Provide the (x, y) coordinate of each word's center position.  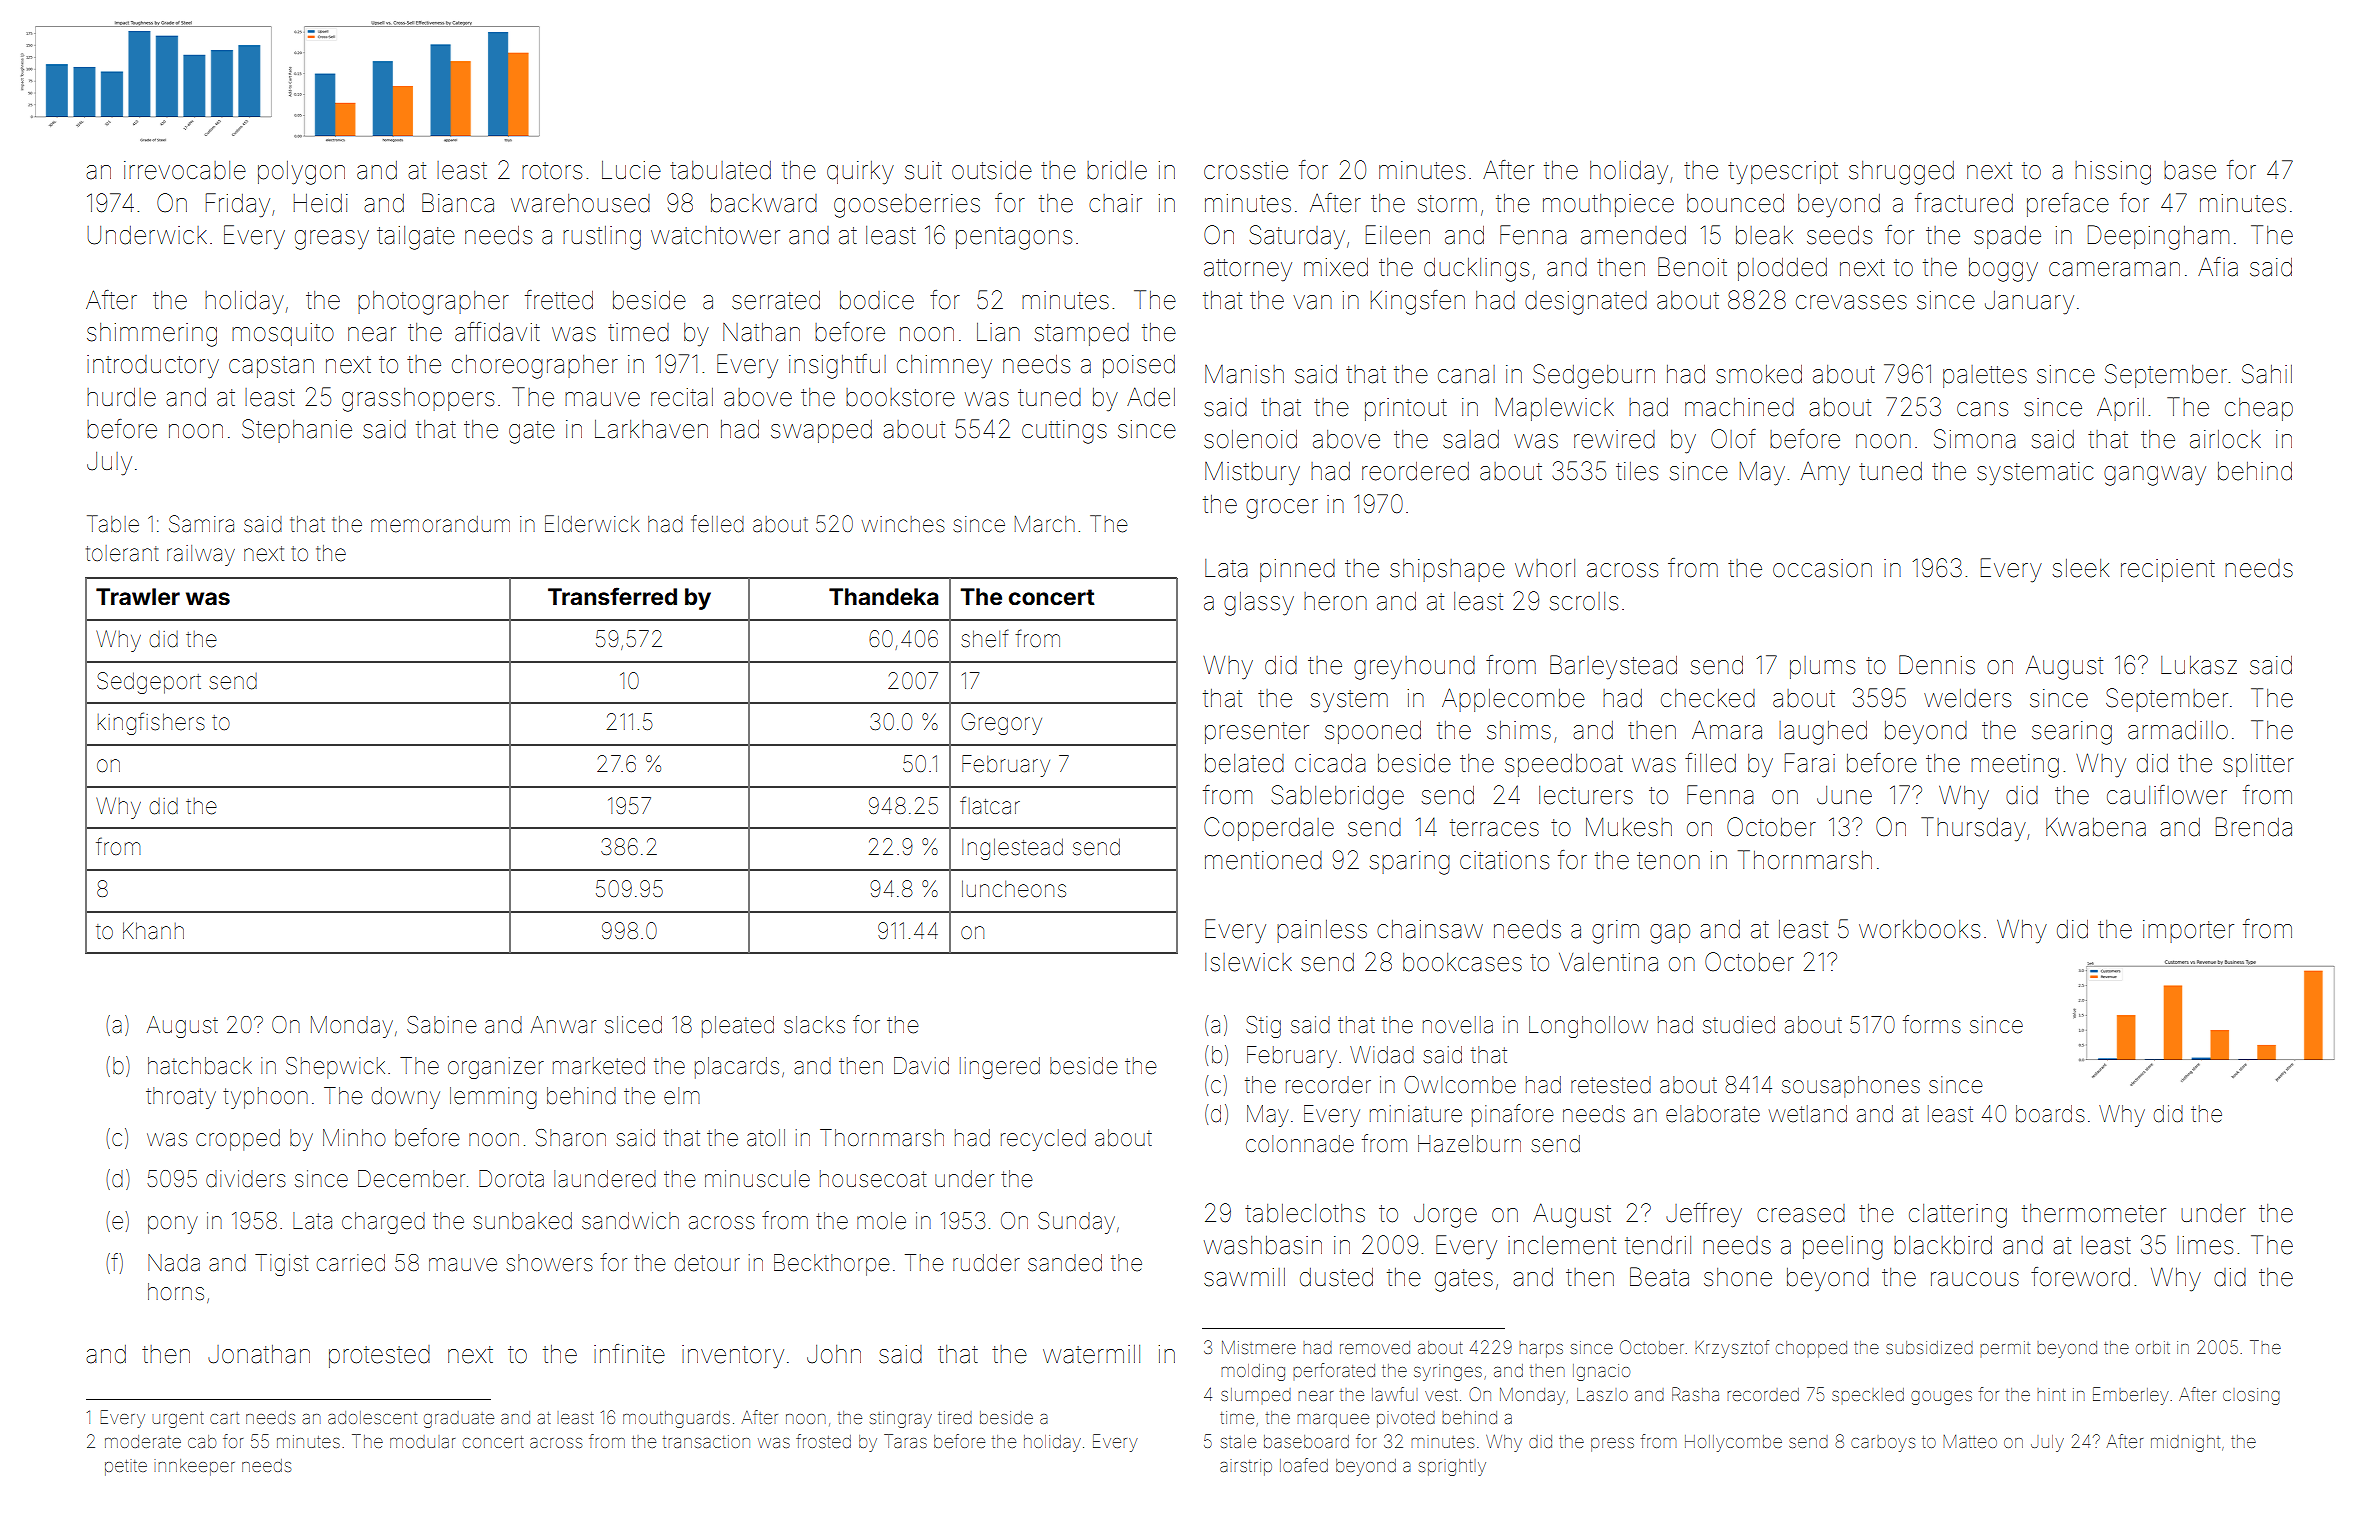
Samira (201, 524)
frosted (823, 1441)
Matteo (1970, 1441)
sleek (2081, 568)
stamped (1082, 334)
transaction (706, 1441)
